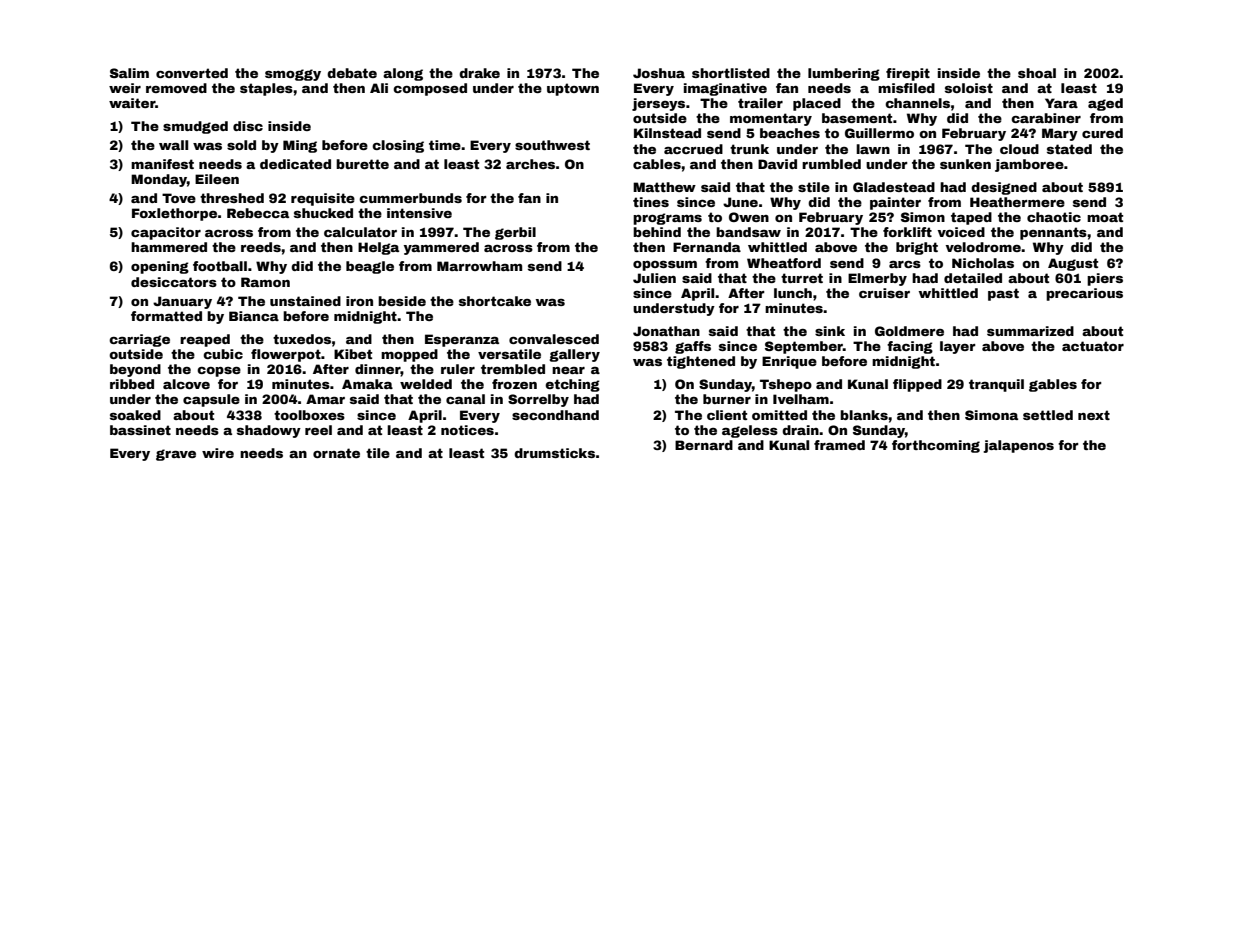  What do you see at coordinates (877, 279) in the document?
I see `Elmerby` at bounding box center [877, 279].
